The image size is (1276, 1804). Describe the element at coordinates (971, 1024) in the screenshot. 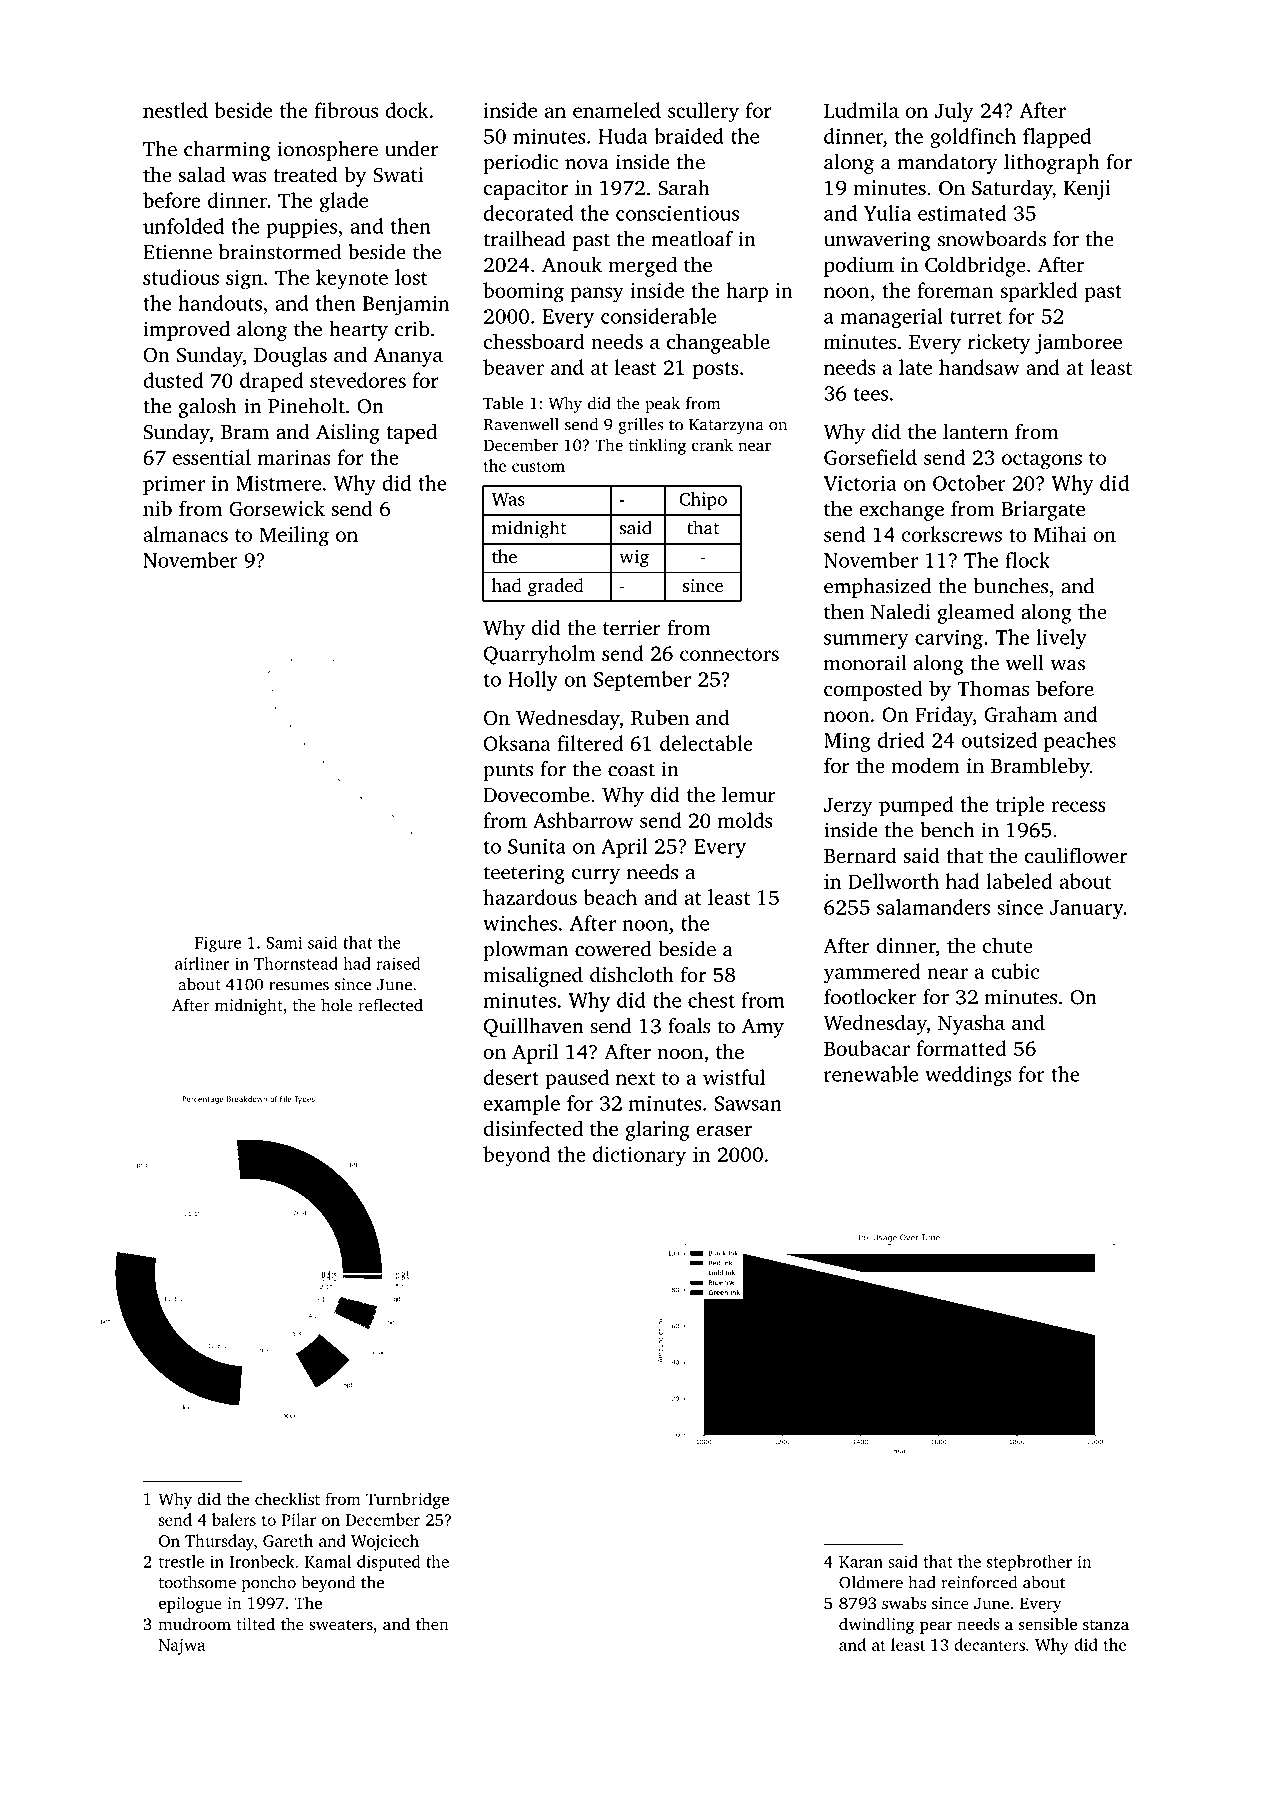

I see `Nyasha` at that location.
